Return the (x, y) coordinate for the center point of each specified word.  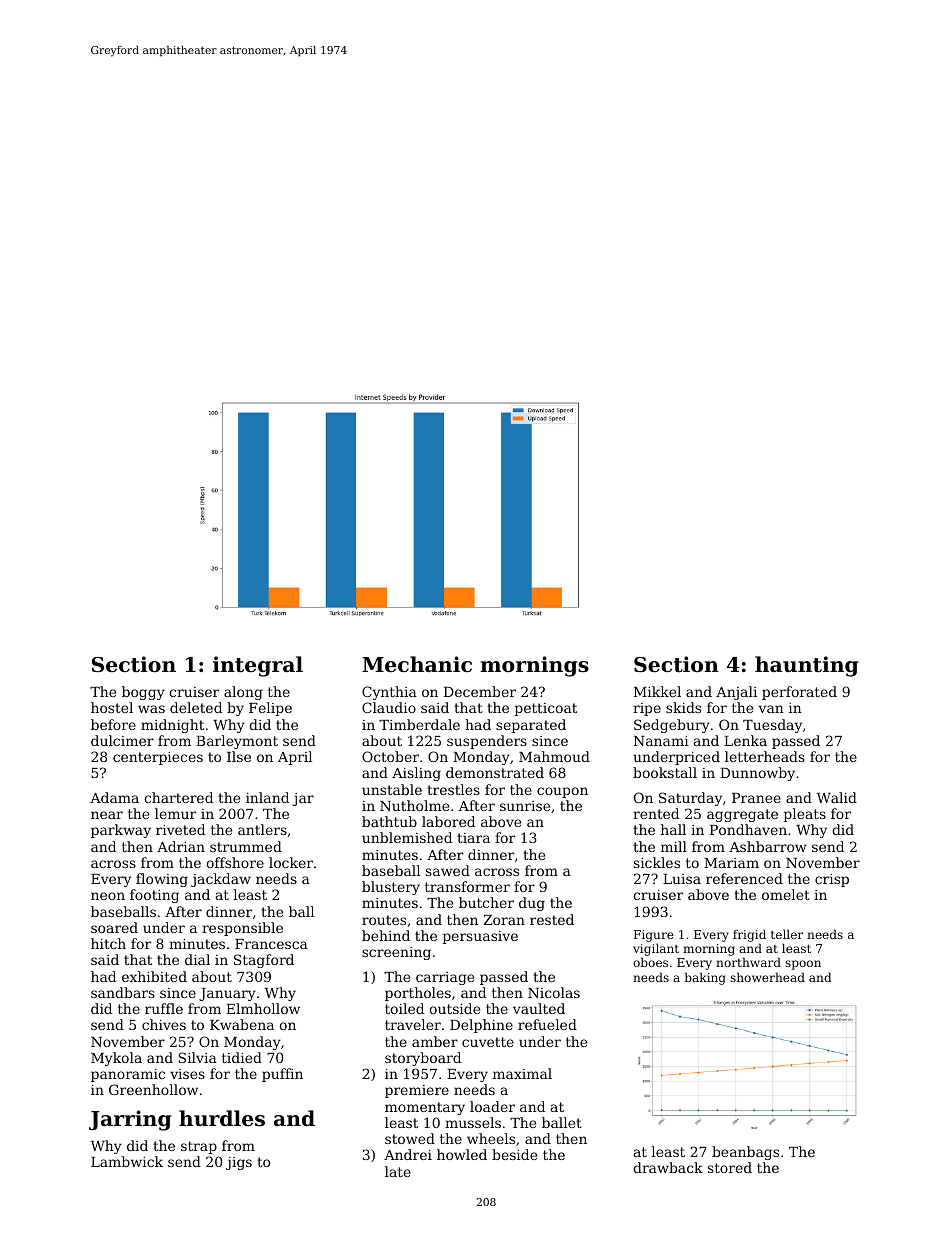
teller (787, 934)
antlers (262, 829)
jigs (239, 1163)
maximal (522, 1073)
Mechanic (417, 664)
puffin (282, 1075)
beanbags (745, 1153)
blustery (391, 888)
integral (258, 666)
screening (396, 953)
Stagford (264, 961)
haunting (806, 666)
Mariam (731, 863)
